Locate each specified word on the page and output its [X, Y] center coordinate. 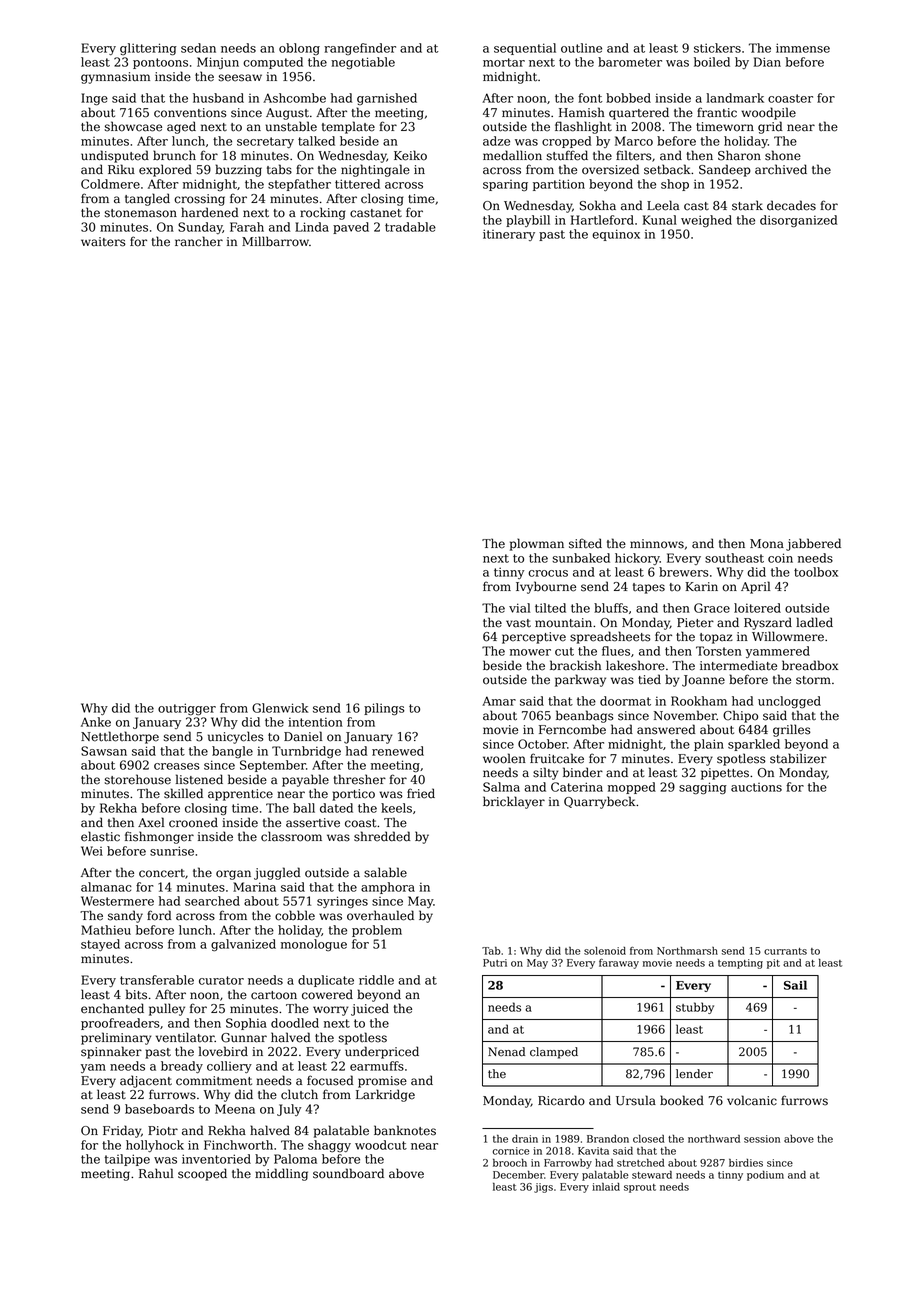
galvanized [243, 945]
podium [765, 1176]
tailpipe [127, 1160]
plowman [537, 544]
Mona [767, 544]
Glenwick [280, 708]
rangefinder [360, 49]
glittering [148, 49]
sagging [703, 788]
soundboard [348, 1173]
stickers [717, 48]
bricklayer [514, 802]
